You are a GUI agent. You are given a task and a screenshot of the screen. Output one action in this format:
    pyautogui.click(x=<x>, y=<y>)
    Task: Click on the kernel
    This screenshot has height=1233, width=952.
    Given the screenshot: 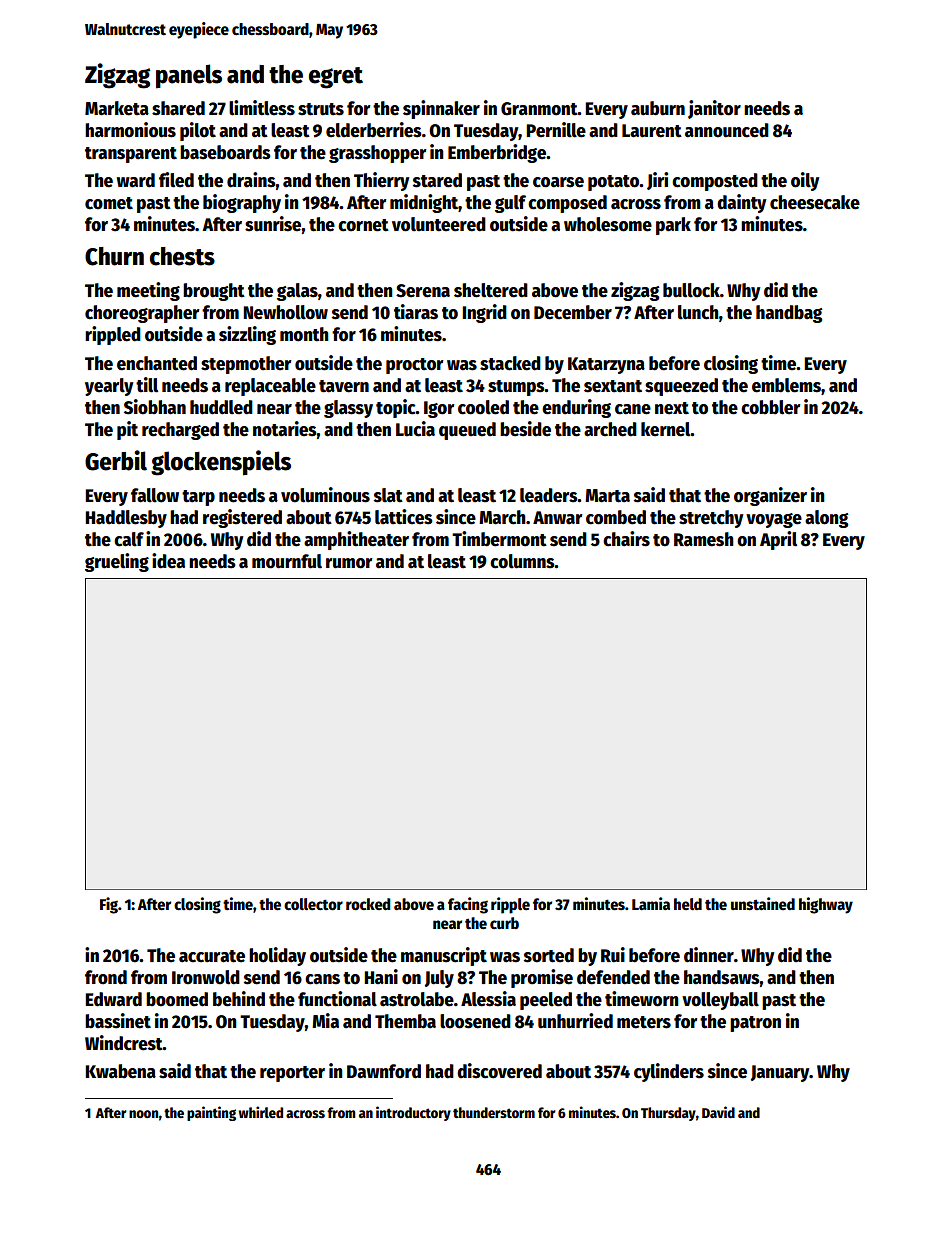 What is the action you would take?
    pyautogui.click(x=666, y=429)
